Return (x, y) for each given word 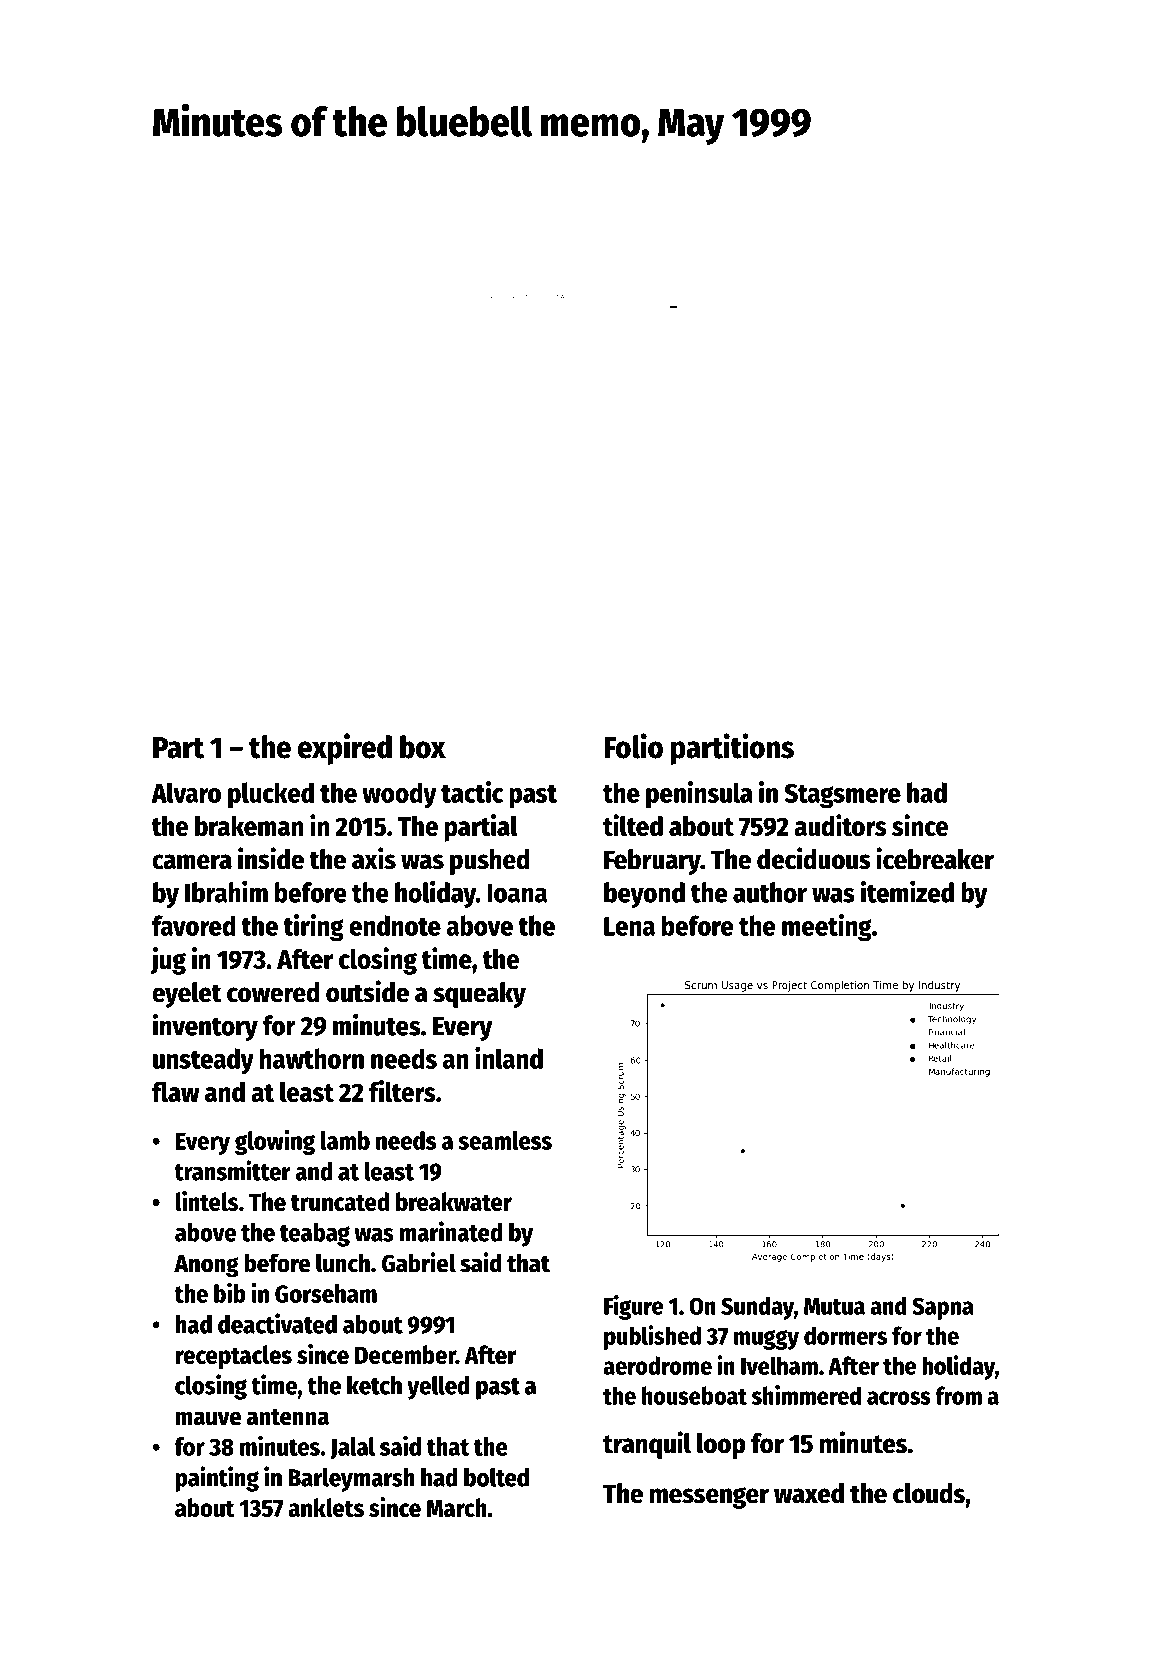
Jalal (352, 1448)
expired (345, 749)
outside (367, 991)
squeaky (479, 995)
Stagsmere (842, 796)
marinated (451, 1231)
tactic (472, 792)
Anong (206, 1266)
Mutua (834, 1306)
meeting (827, 927)
